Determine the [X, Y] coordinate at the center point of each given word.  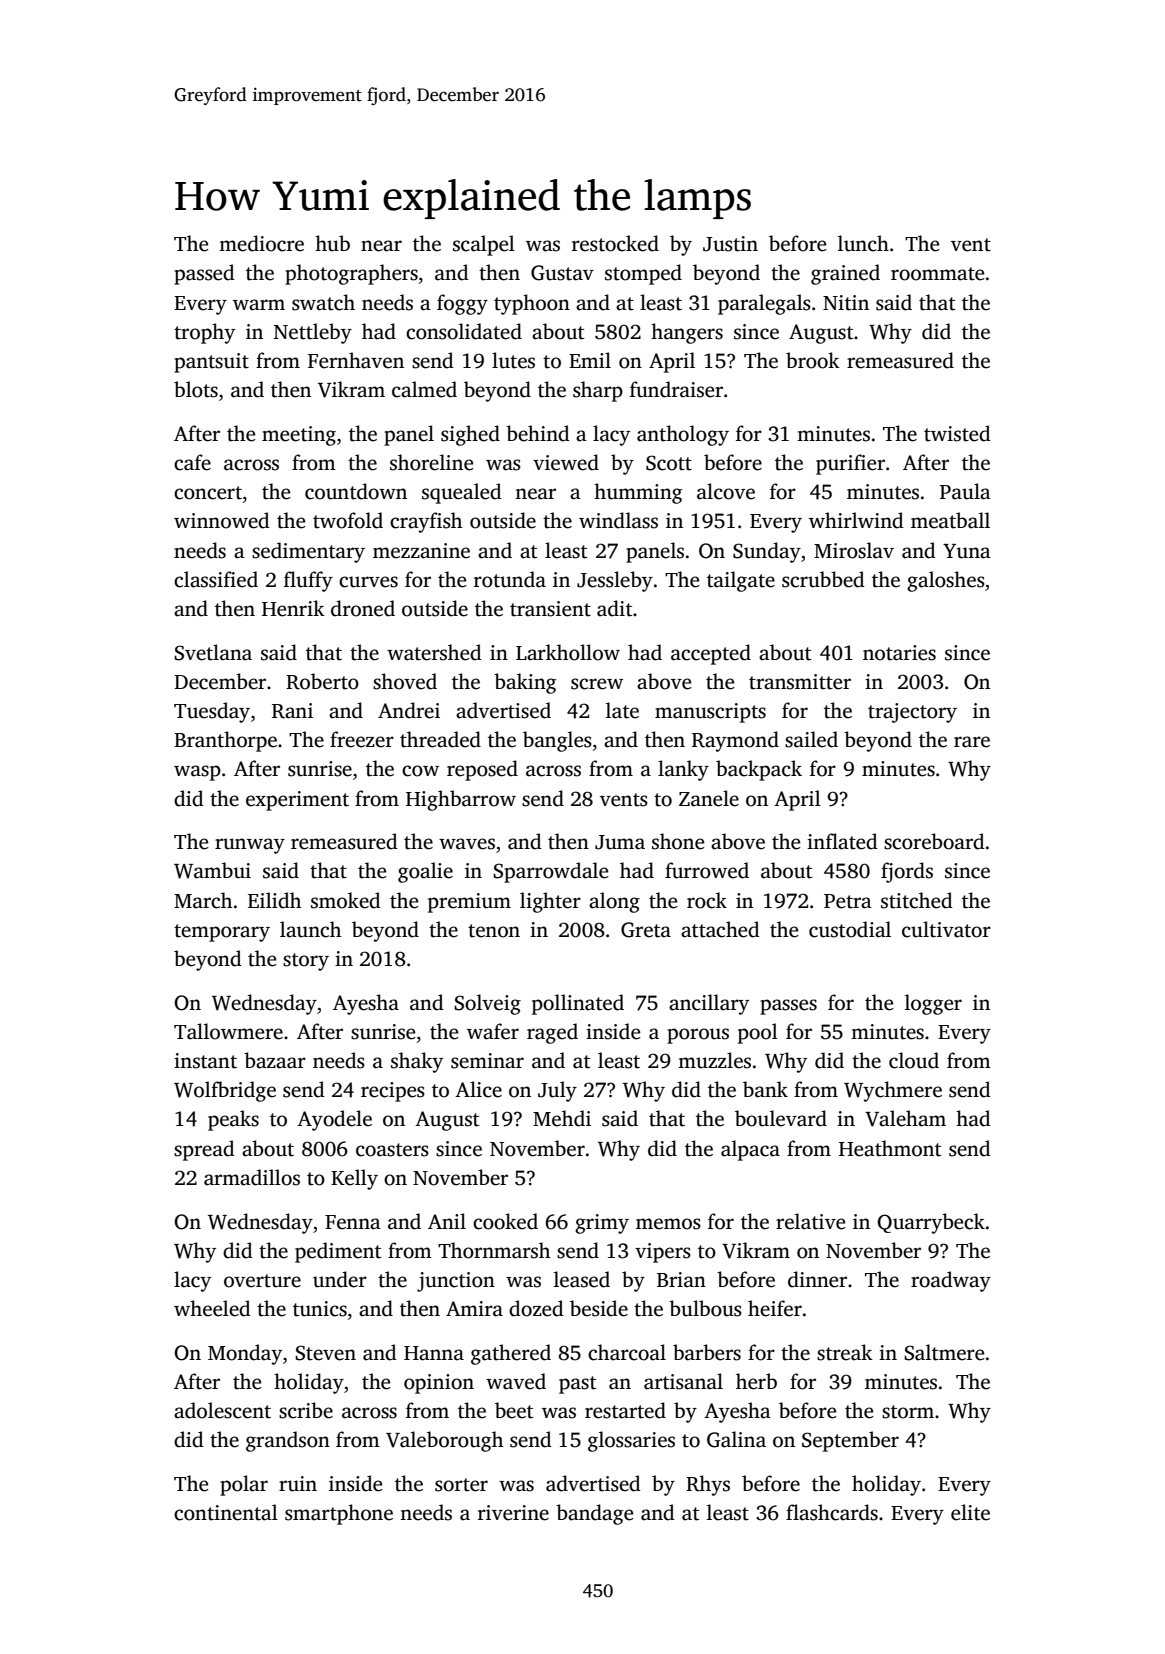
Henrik [293, 608]
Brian [681, 1280]
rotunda [510, 579]
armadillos [252, 1177]
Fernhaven [356, 360]
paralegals [764, 304]
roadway [951, 1281]
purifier [850, 464]
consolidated [464, 331]
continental [226, 1512]
